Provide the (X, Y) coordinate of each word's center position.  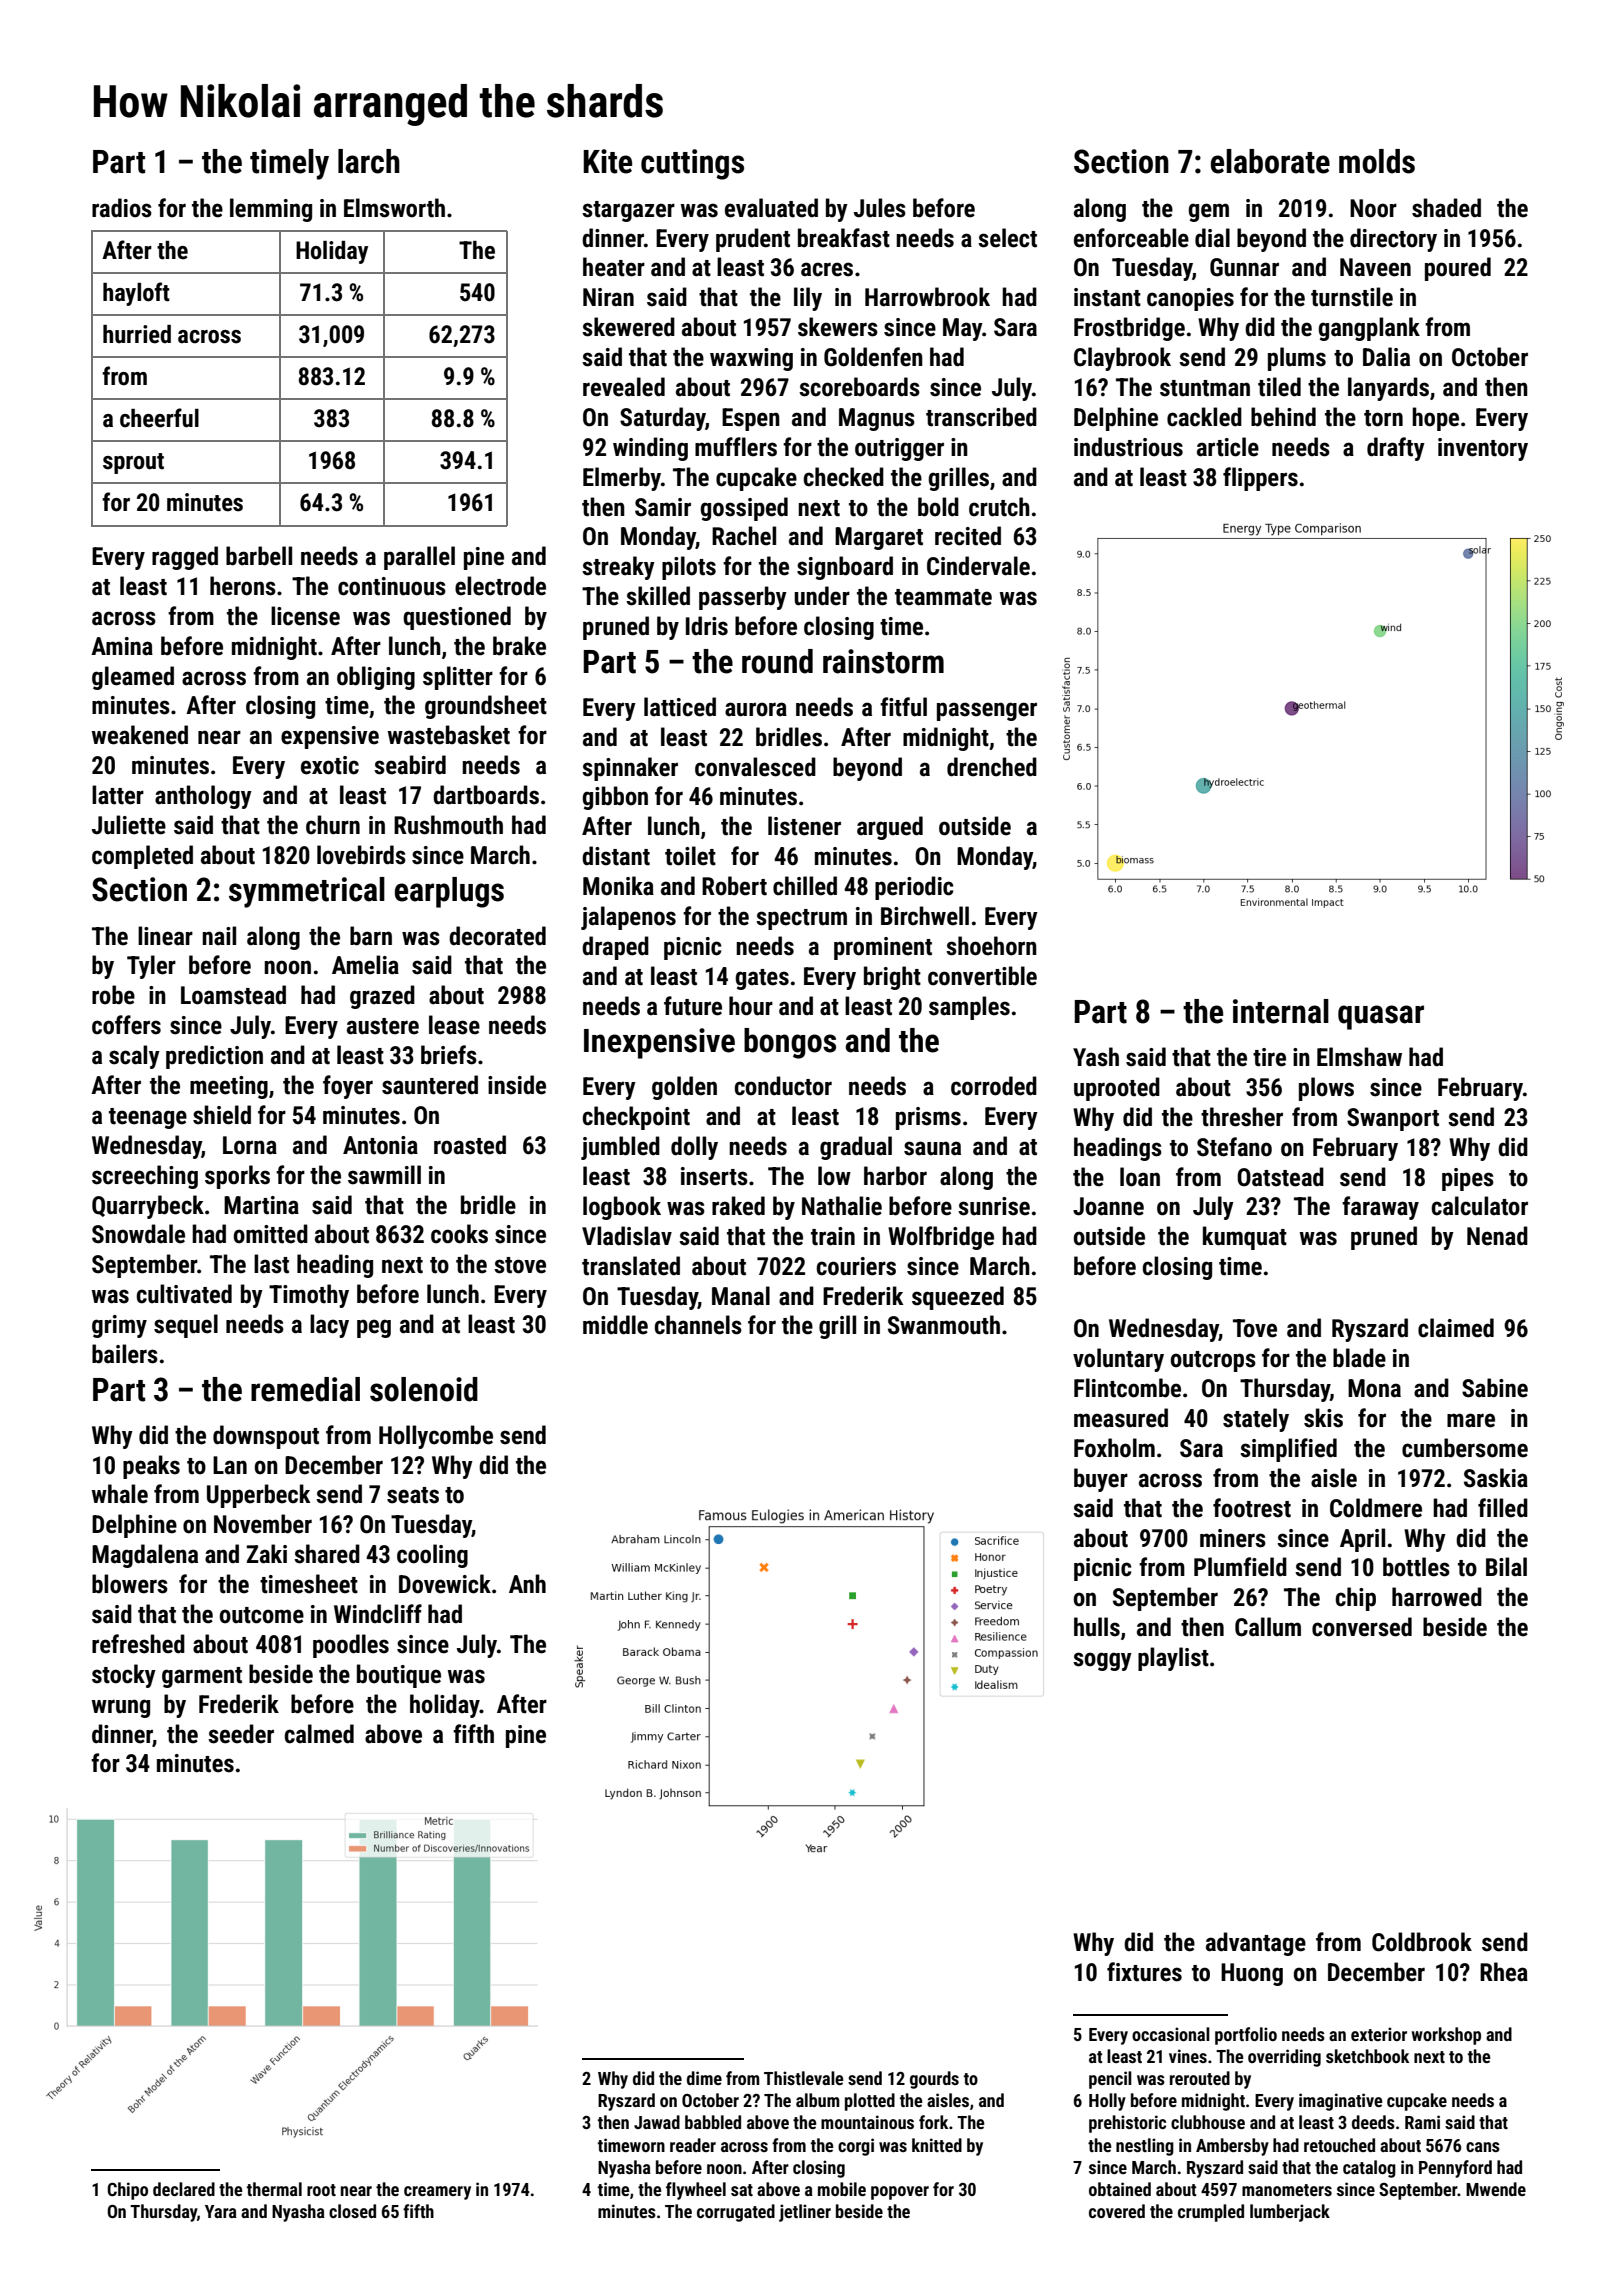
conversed (1362, 1627)
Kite (607, 161)
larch (369, 161)
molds (1377, 161)
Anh (527, 1583)
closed (352, 2211)
